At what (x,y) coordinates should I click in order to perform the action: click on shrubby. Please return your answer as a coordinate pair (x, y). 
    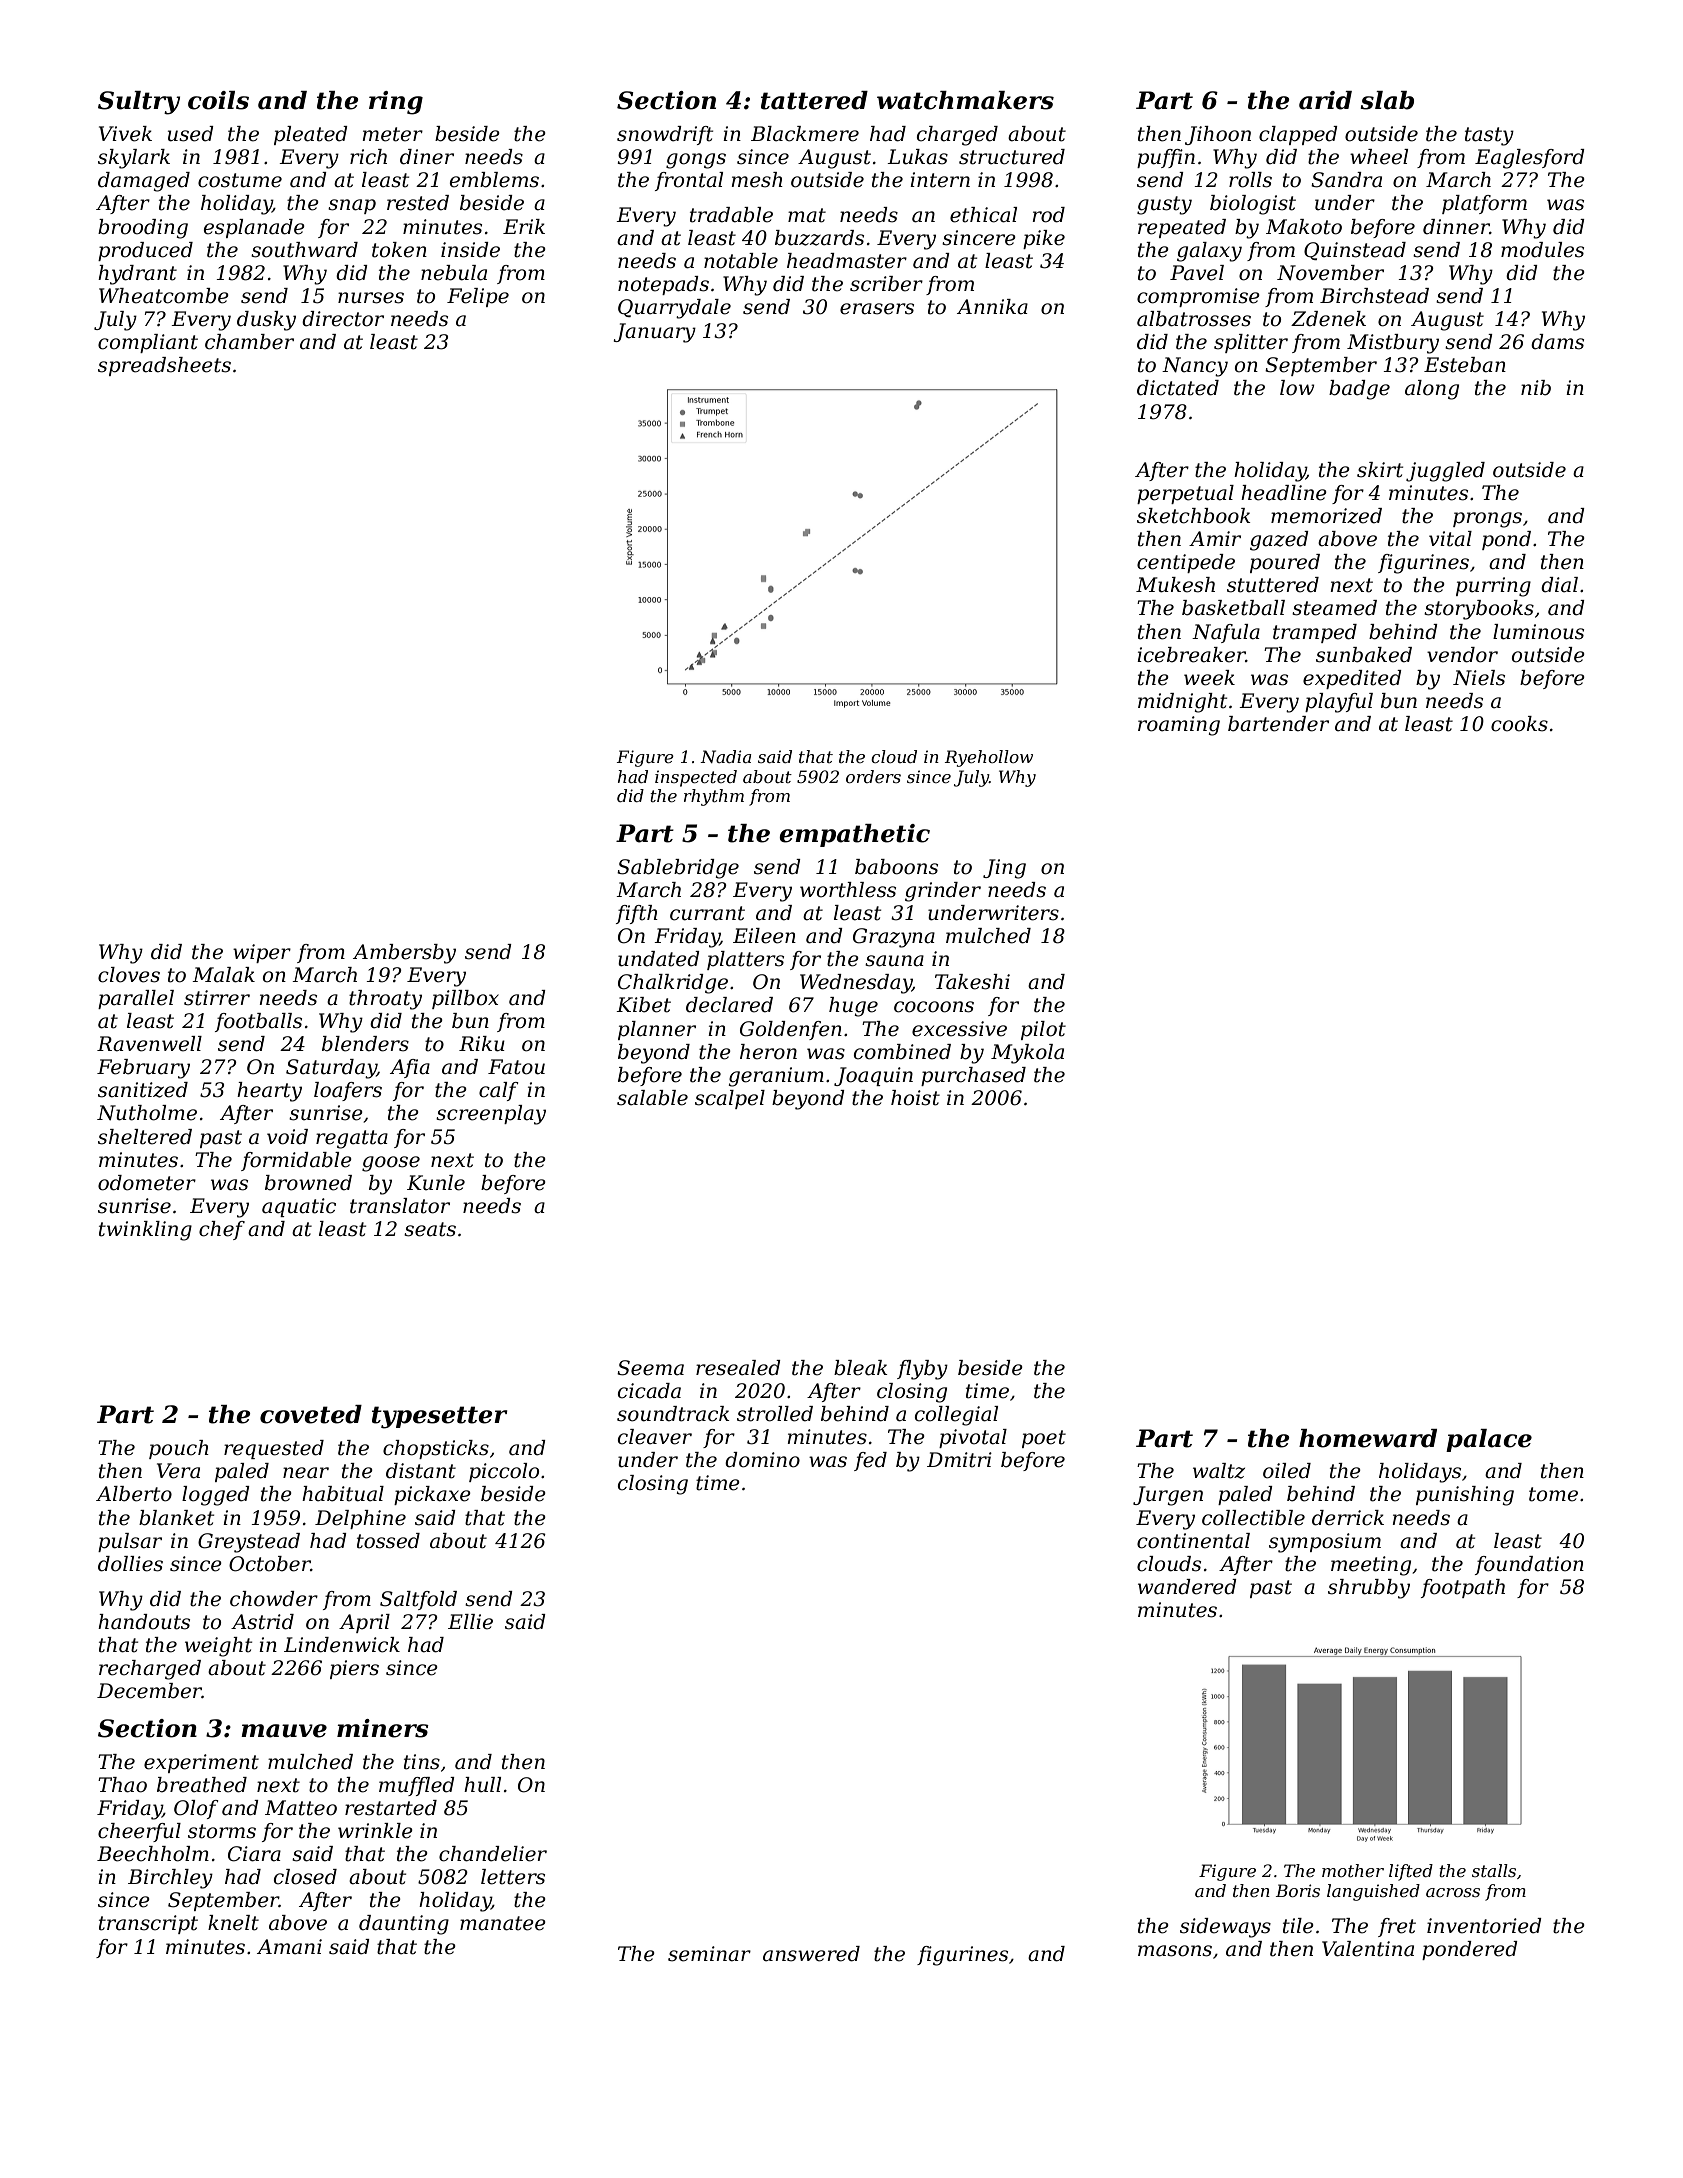
    Looking at the image, I should click on (1369, 1589).
